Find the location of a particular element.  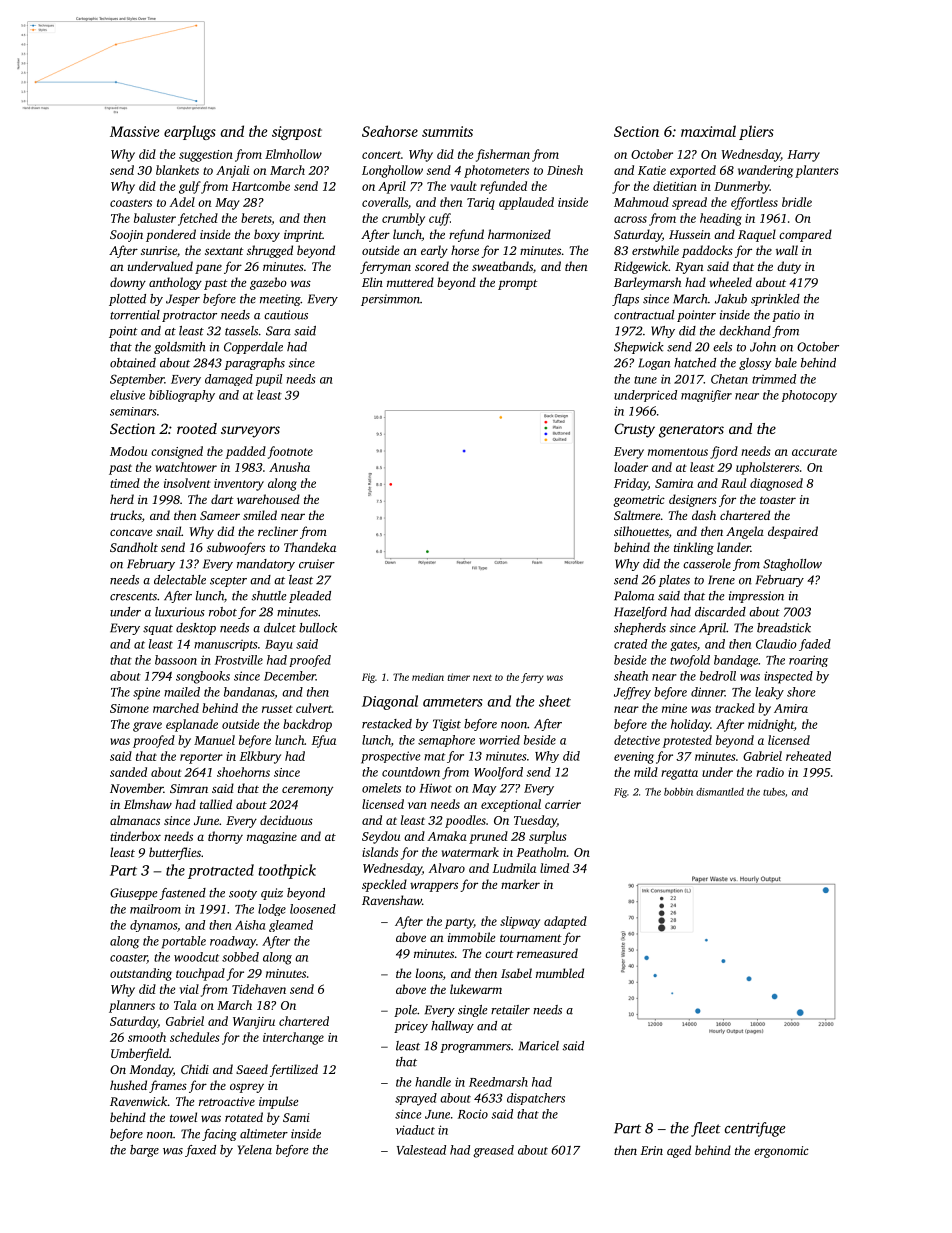

Tariq is located at coordinates (481, 204).
